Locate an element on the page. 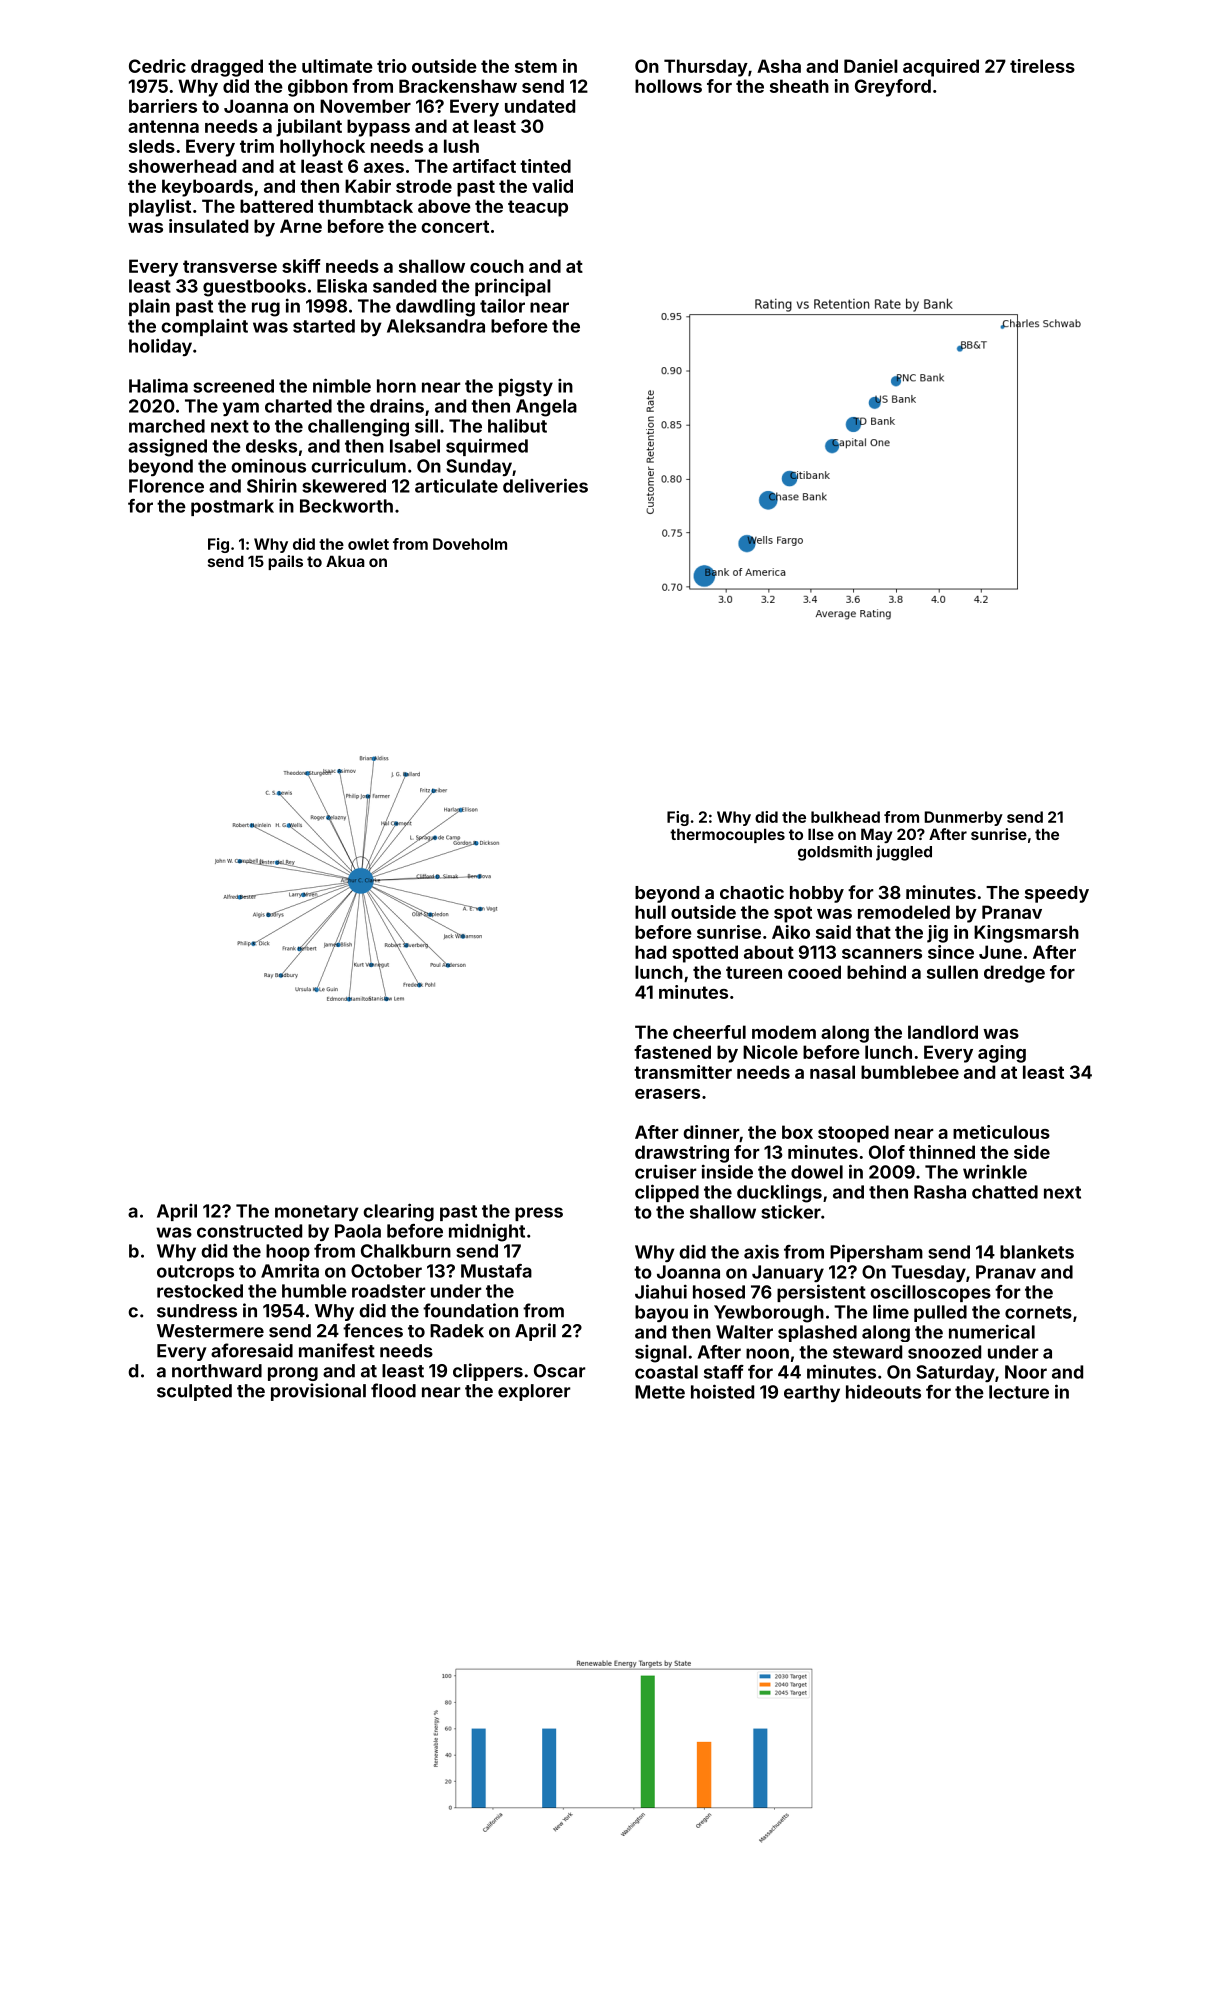 Image resolution: width=1224 pixels, height=2016 pixels. bulkhead is located at coordinates (845, 817).
